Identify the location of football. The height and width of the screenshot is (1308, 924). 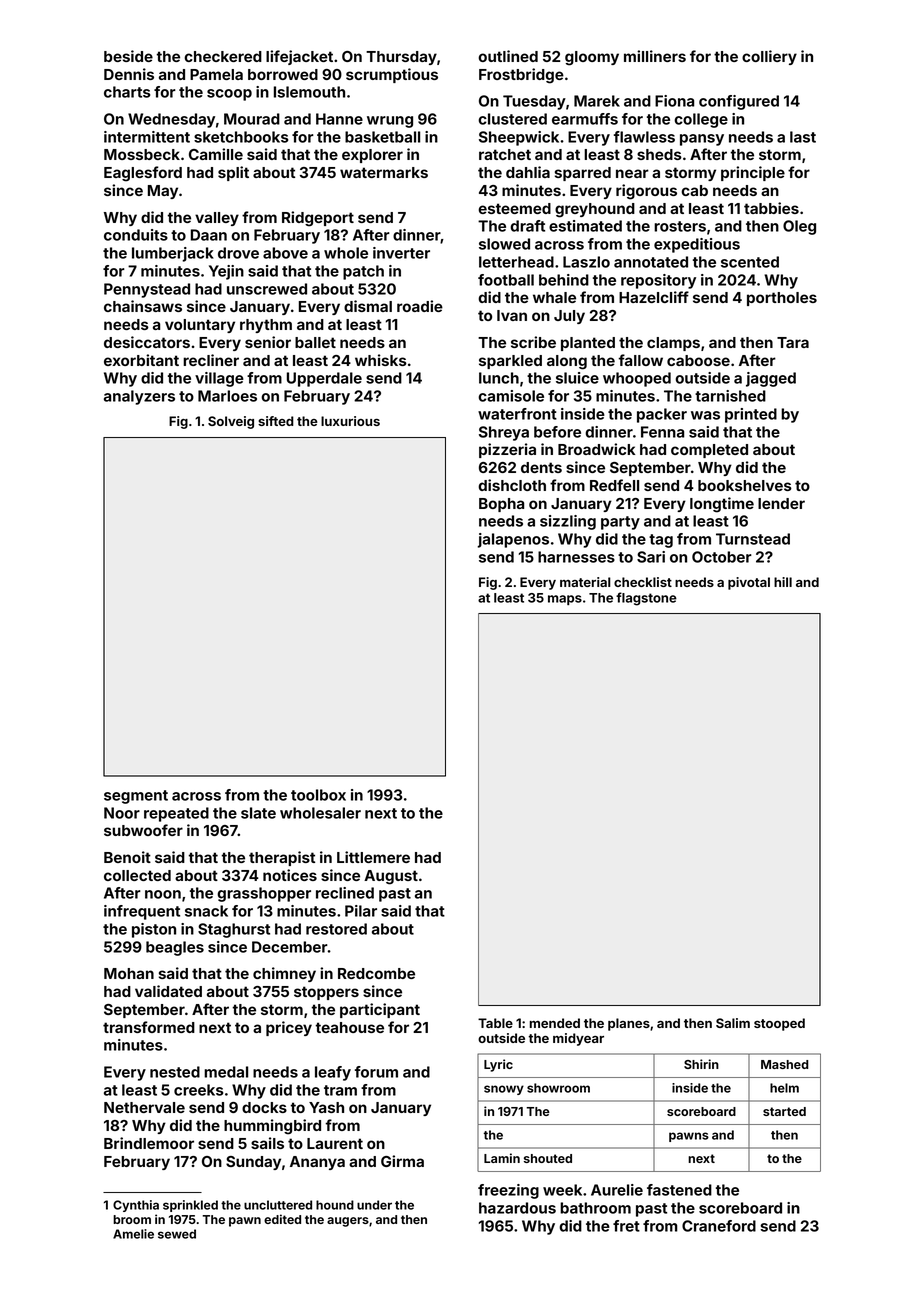
(506, 280).
